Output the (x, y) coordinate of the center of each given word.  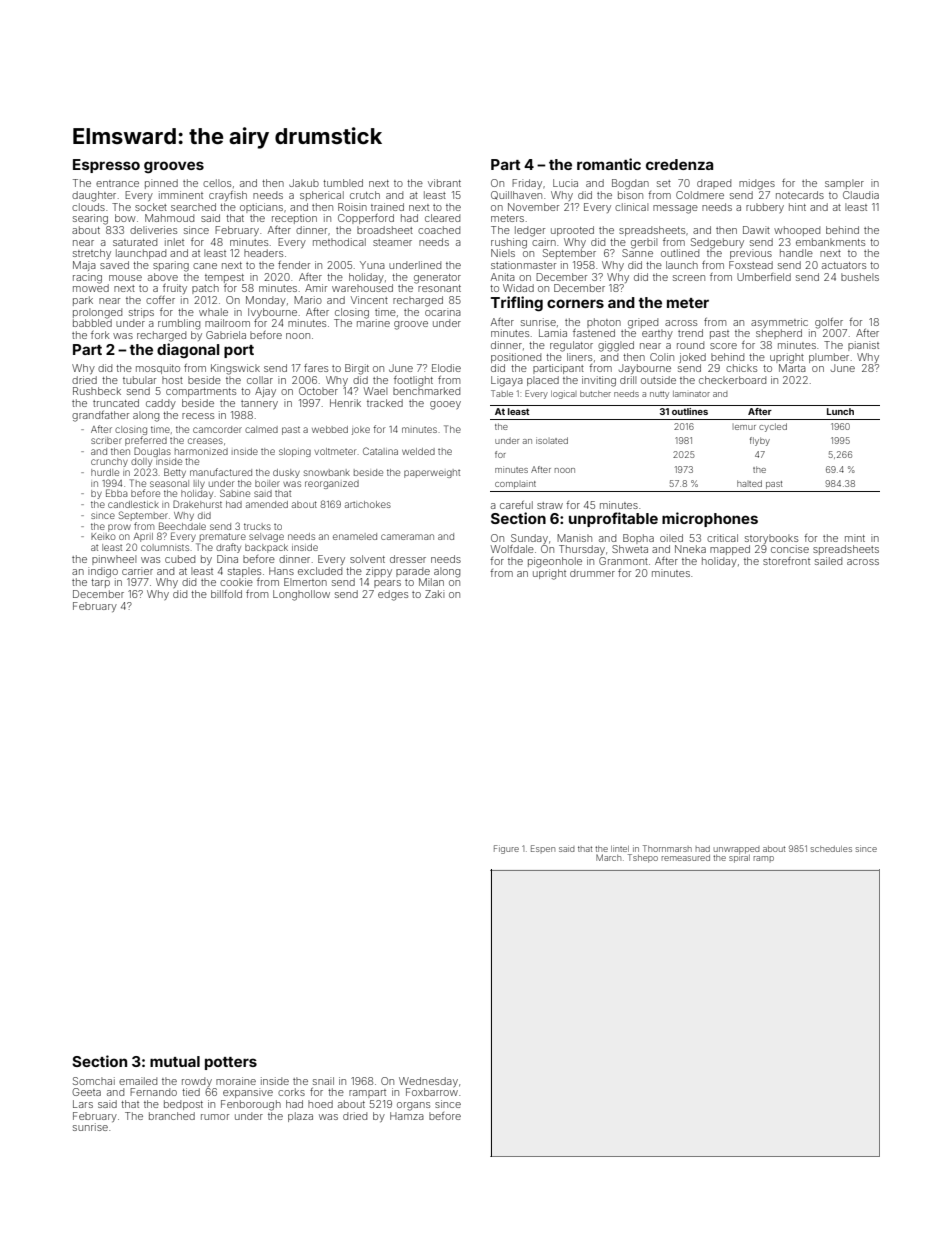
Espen (543, 848)
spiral (739, 858)
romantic (609, 164)
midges (757, 184)
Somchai (94, 1081)
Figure (506, 849)
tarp (100, 583)
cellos (217, 183)
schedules (831, 849)
